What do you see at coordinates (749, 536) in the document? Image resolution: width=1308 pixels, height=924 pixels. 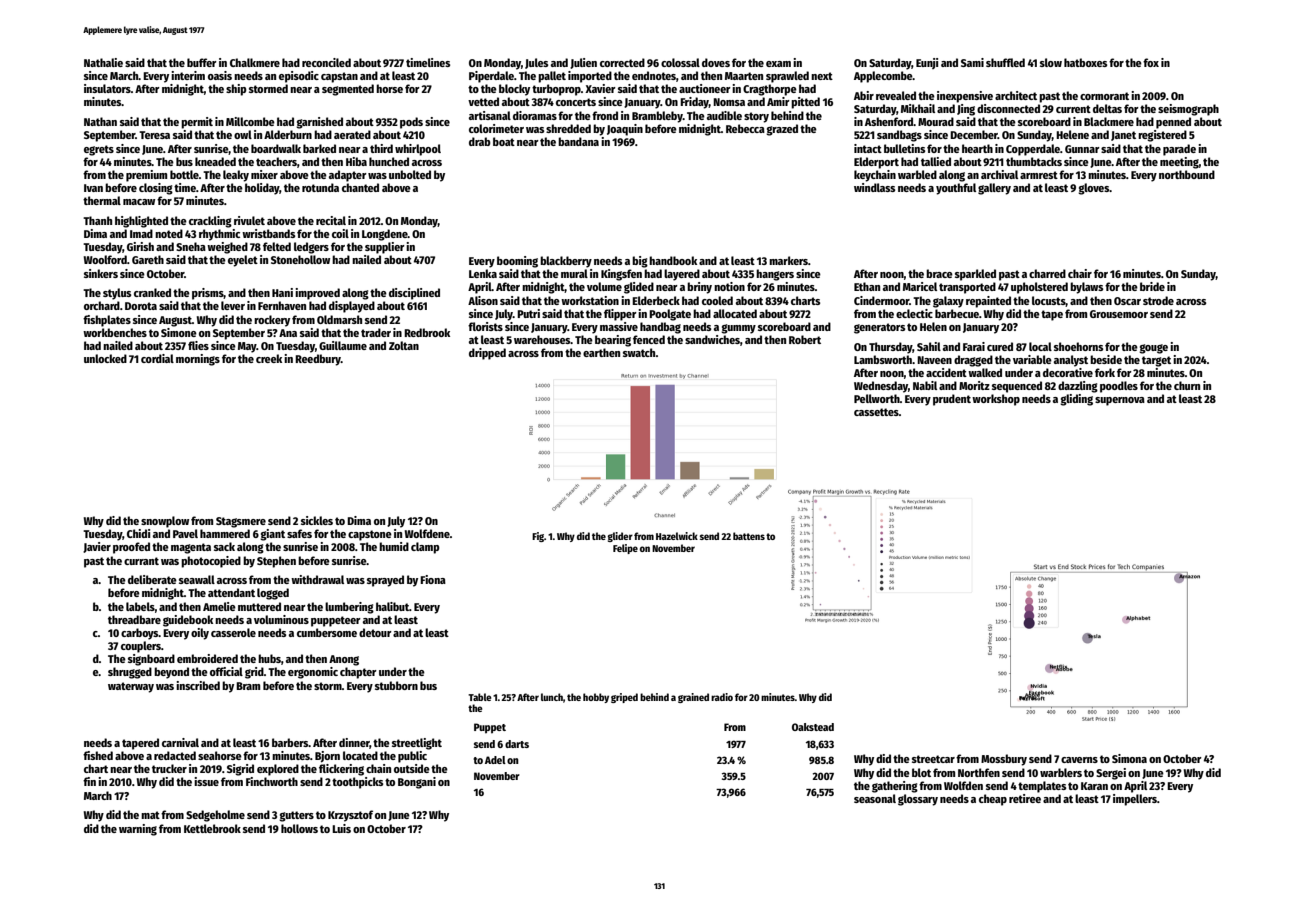 I see `battens` at bounding box center [749, 536].
